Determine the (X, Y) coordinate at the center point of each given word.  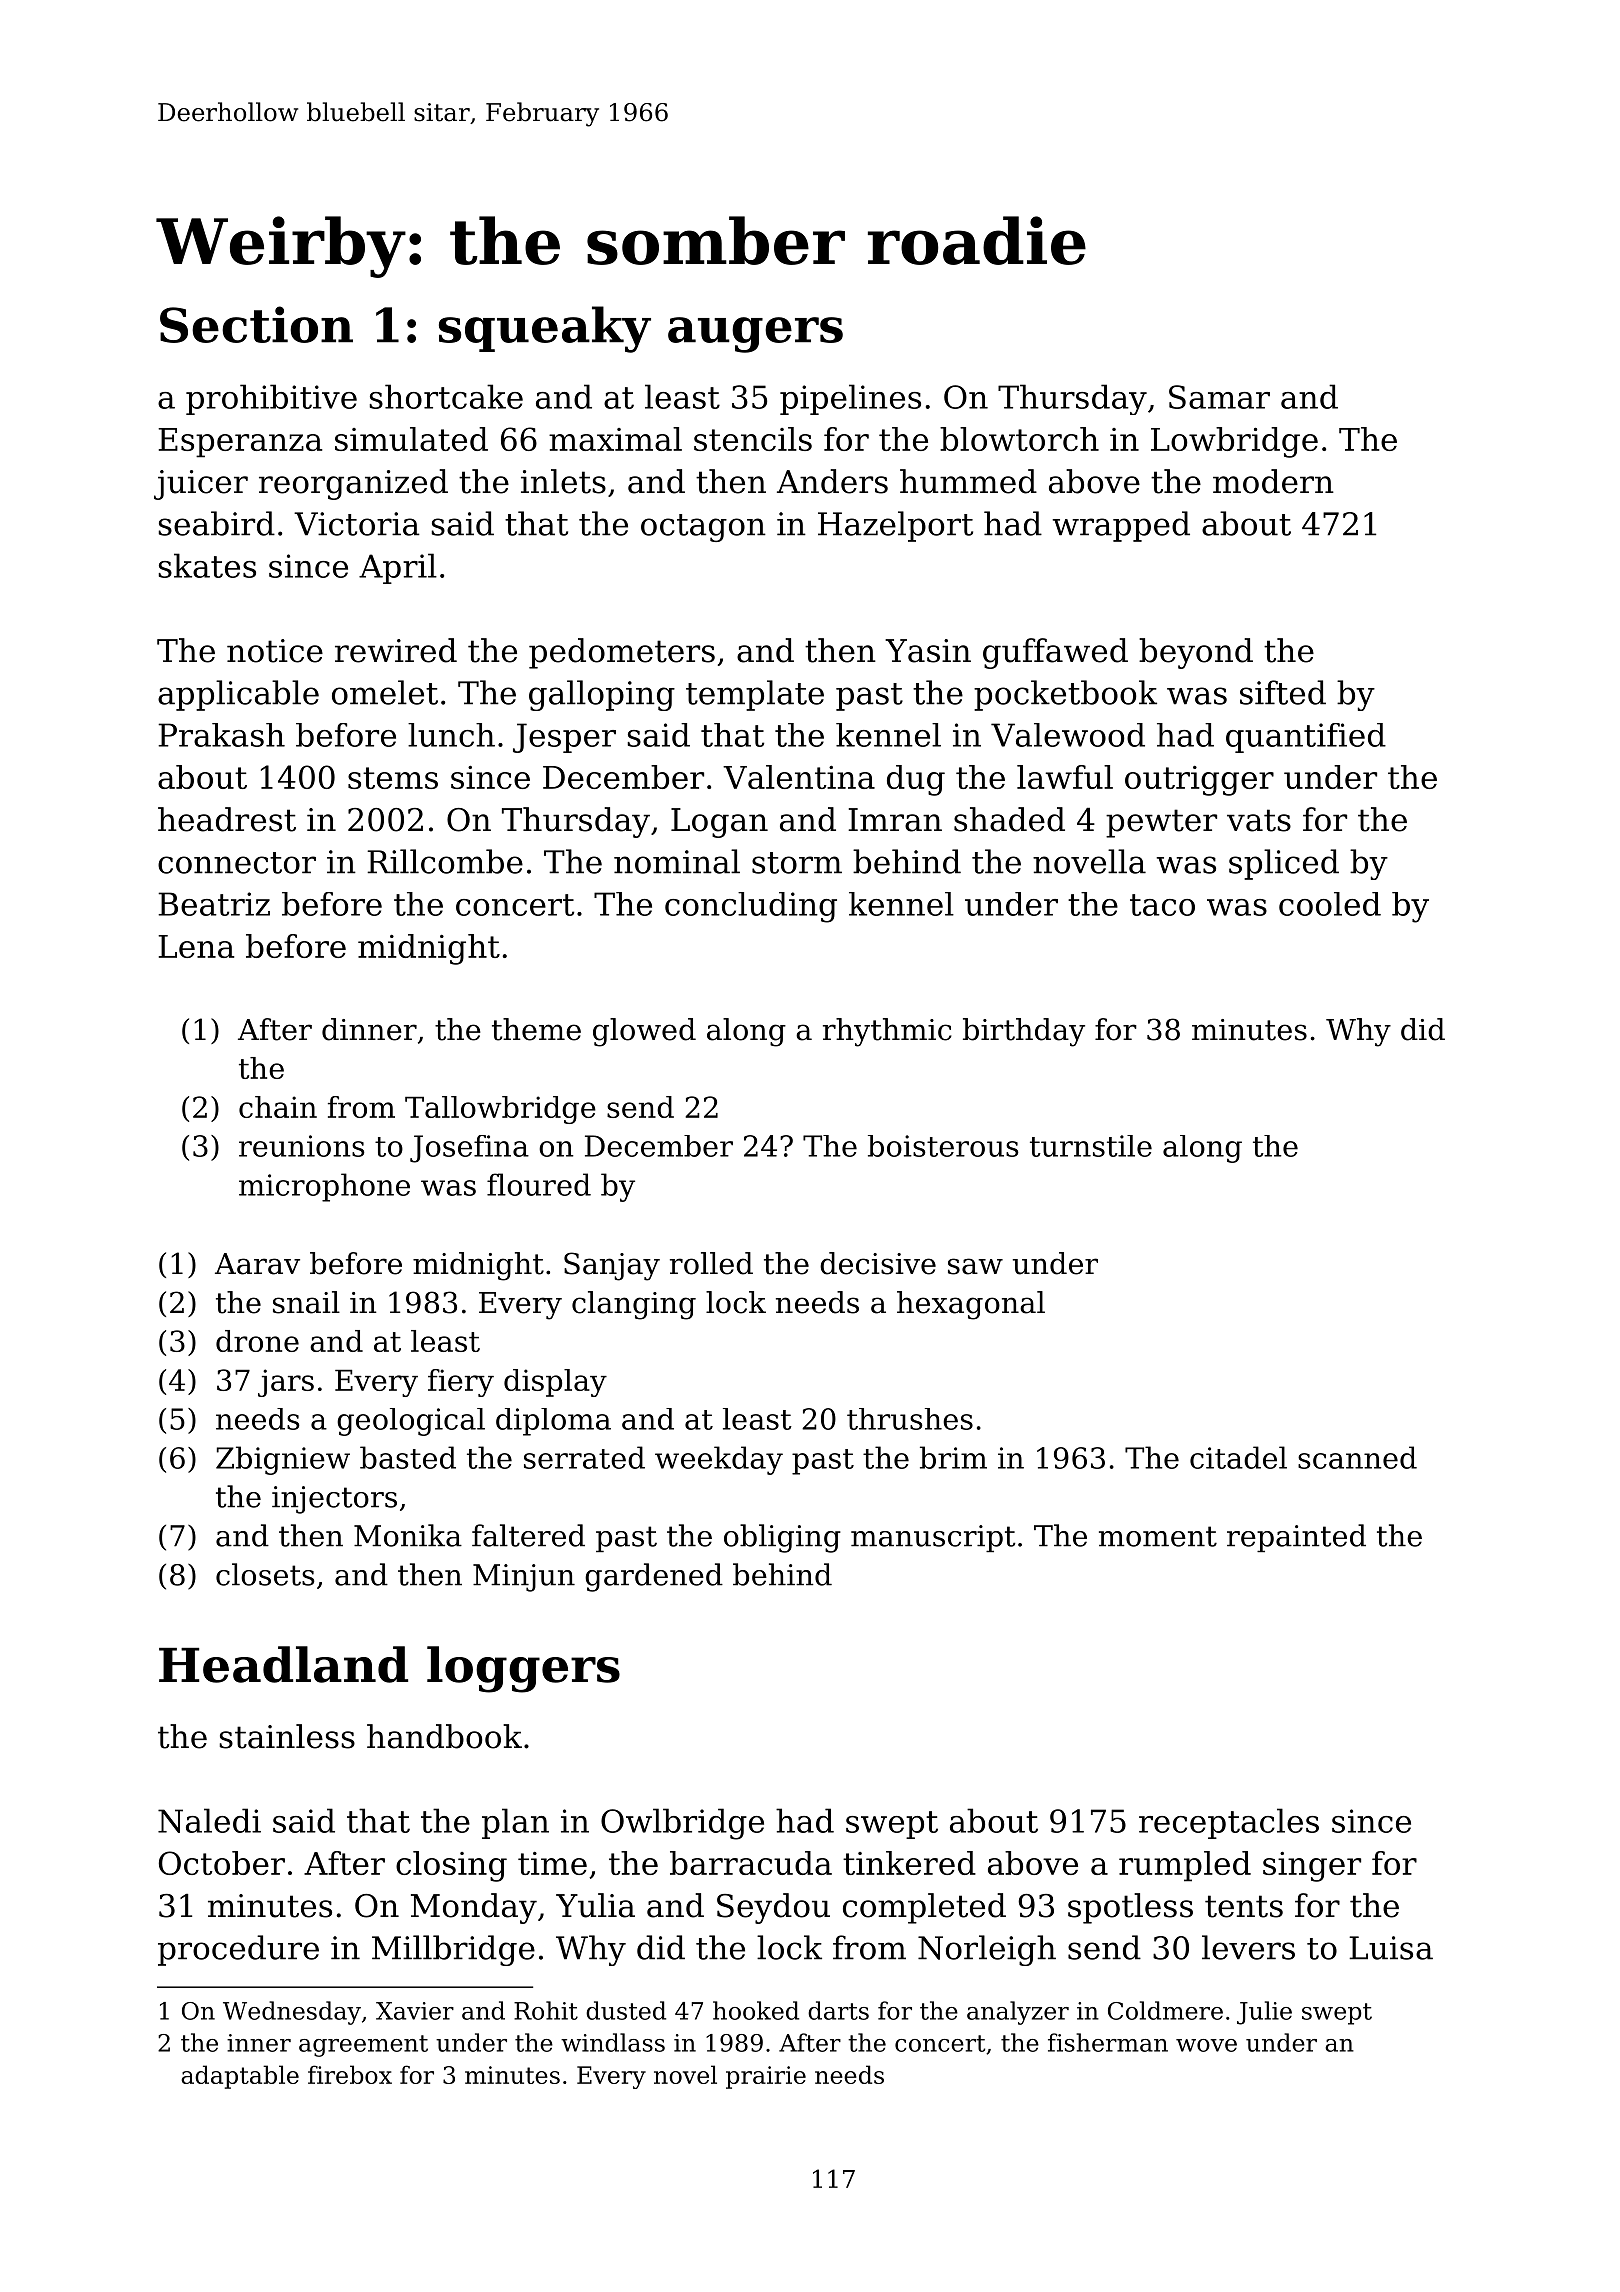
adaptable (240, 2077)
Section (256, 324)
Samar (1219, 397)
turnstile (1091, 1146)
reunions (302, 1146)
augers (755, 335)
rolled (711, 1263)
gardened (654, 1577)
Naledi (209, 1820)
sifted (1283, 692)
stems (393, 778)
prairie (766, 2077)
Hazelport (895, 526)
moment (1158, 1536)
